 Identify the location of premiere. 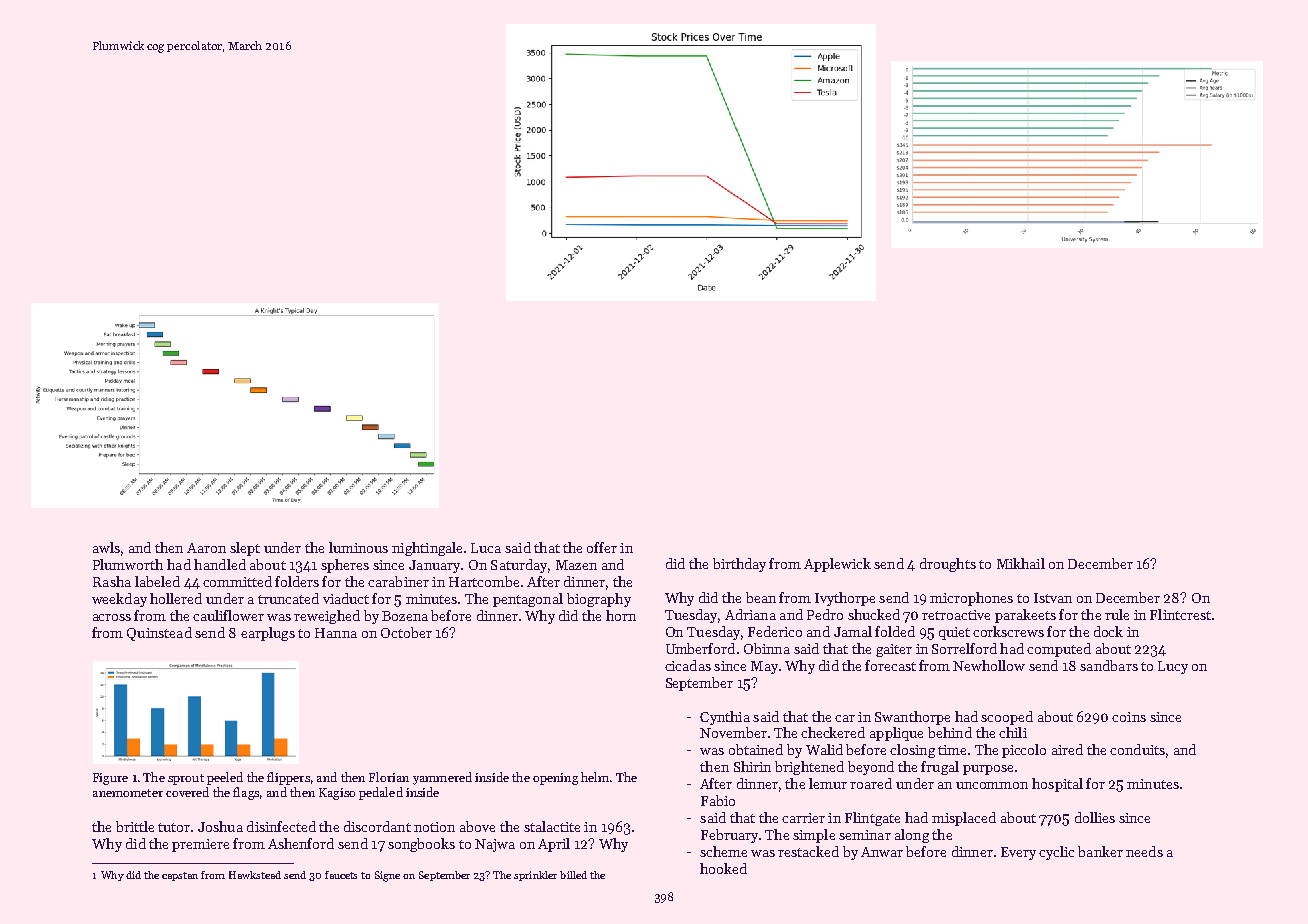
(200, 845).
